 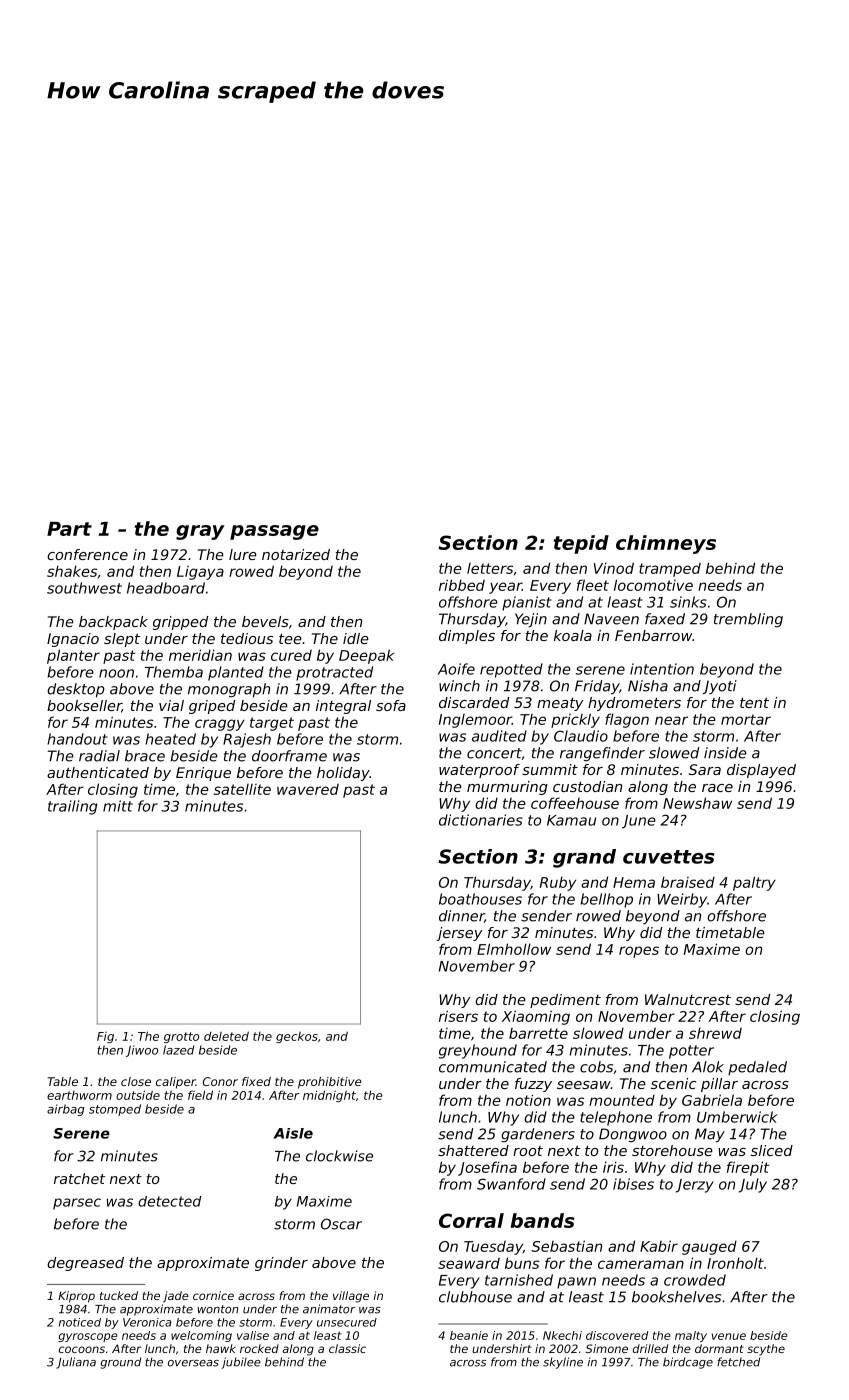 I want to click on village, so click(x=351, y=1297).
